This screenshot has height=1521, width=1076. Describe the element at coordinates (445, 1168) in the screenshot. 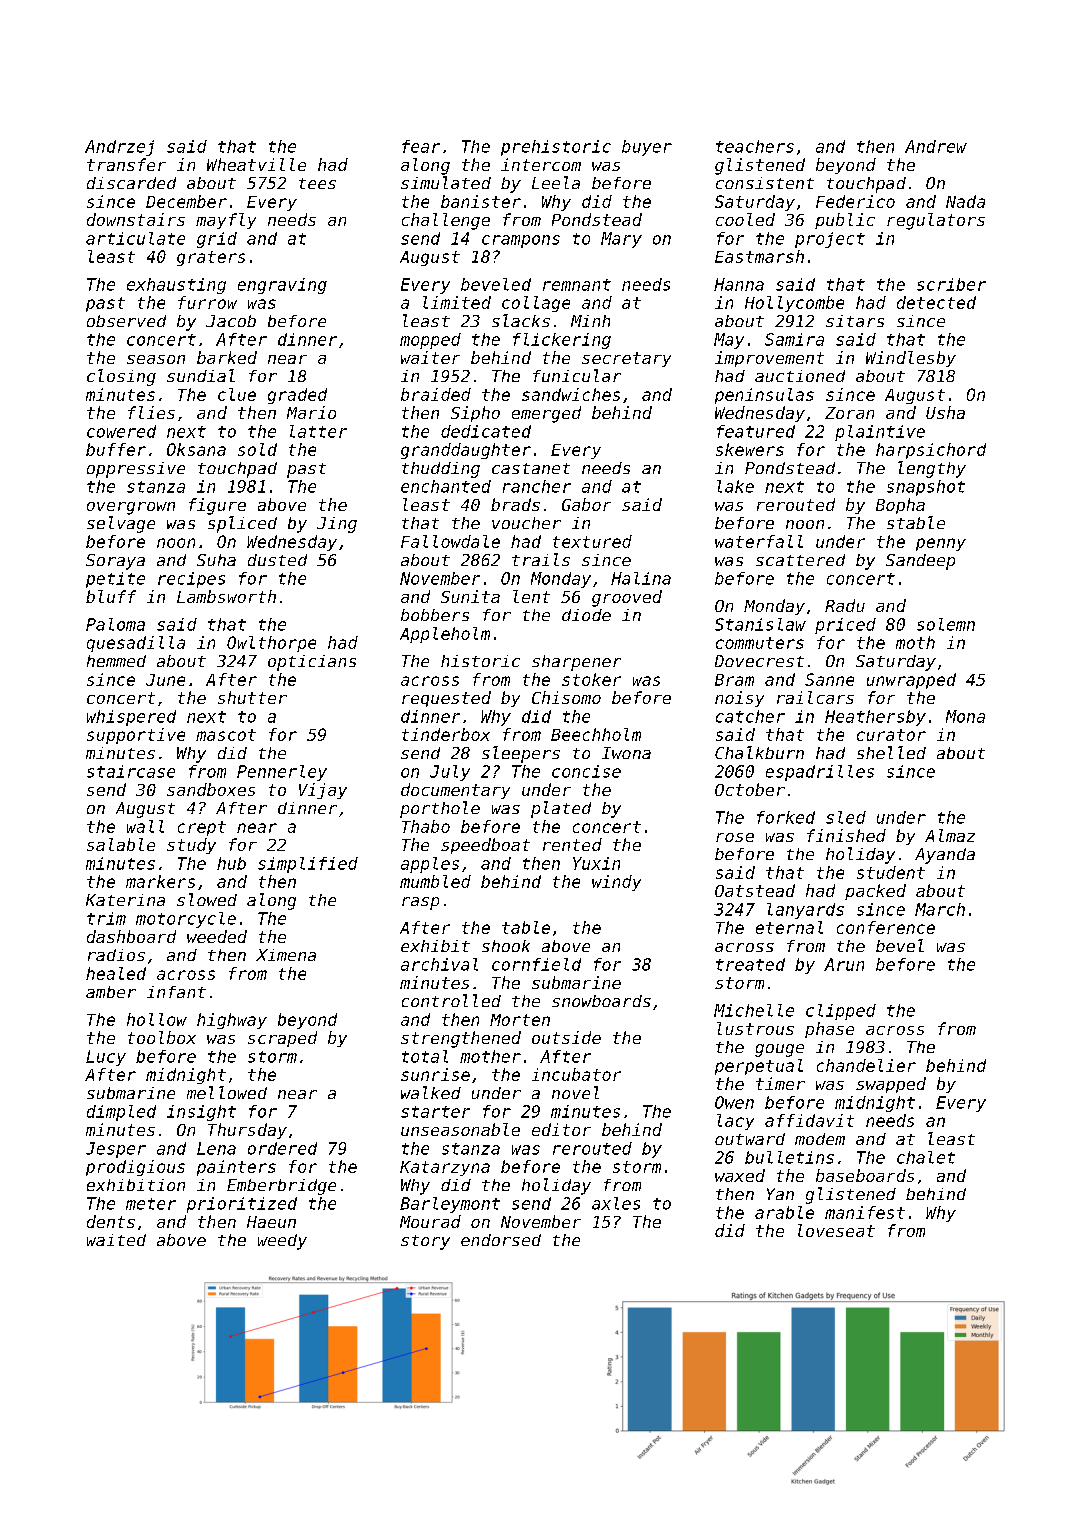

I see `Katarzyna` at that location.
